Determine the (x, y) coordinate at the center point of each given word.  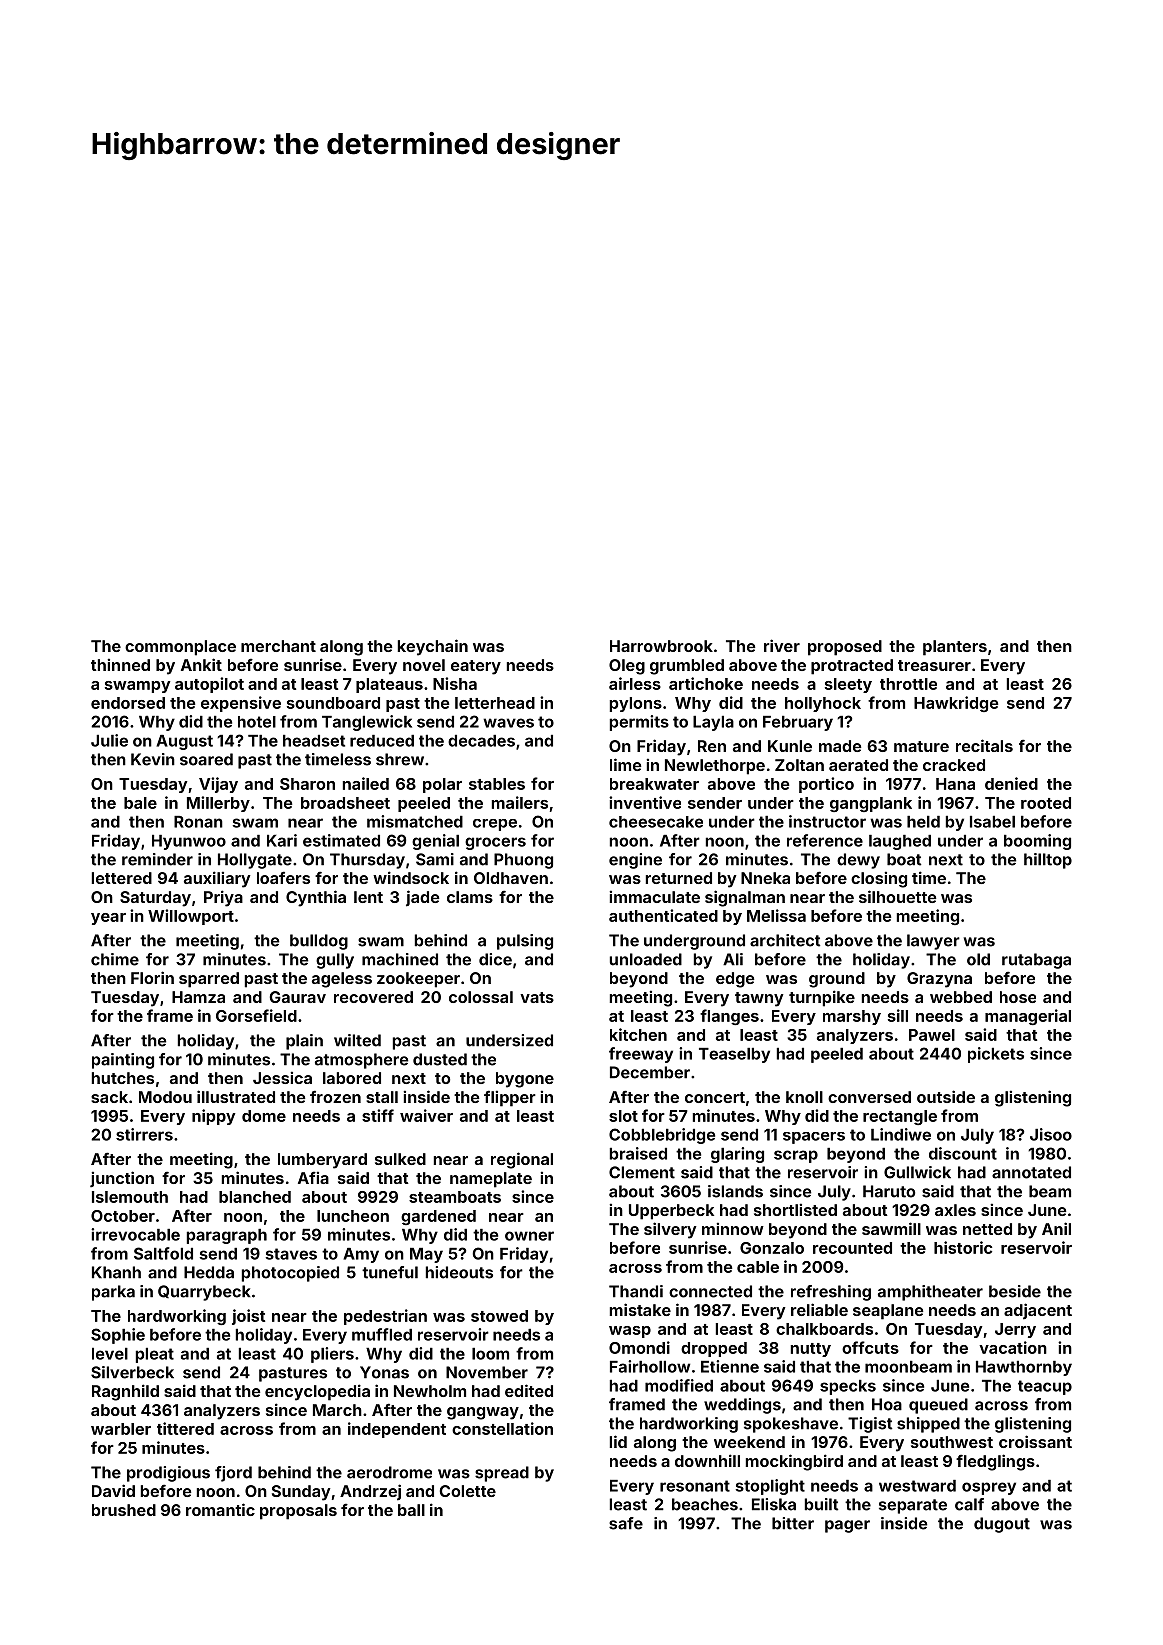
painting (123, 1061)
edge (735, 980)
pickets (996, 1055)
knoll (804, 1097)
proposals (298, 1512)
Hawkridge (956, 704)
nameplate (491, 1180)
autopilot (209, 685)
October (123, 1216)
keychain (433, 647)
